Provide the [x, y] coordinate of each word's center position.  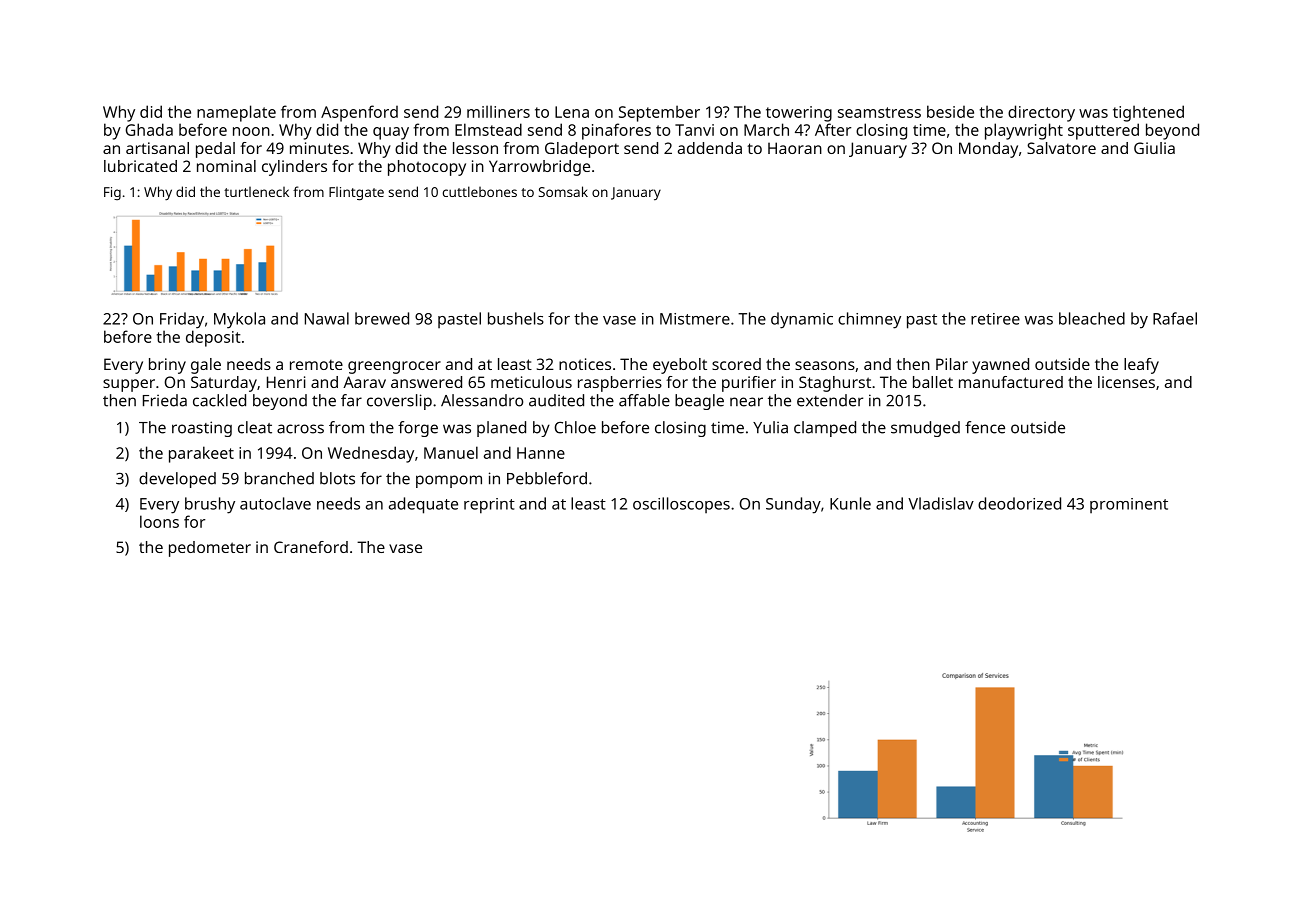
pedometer [210, 549]
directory [1041, 113]
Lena [572, 112]
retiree [995, 319]
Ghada [149, 129]
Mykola [239, 320]
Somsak [563, 191]
